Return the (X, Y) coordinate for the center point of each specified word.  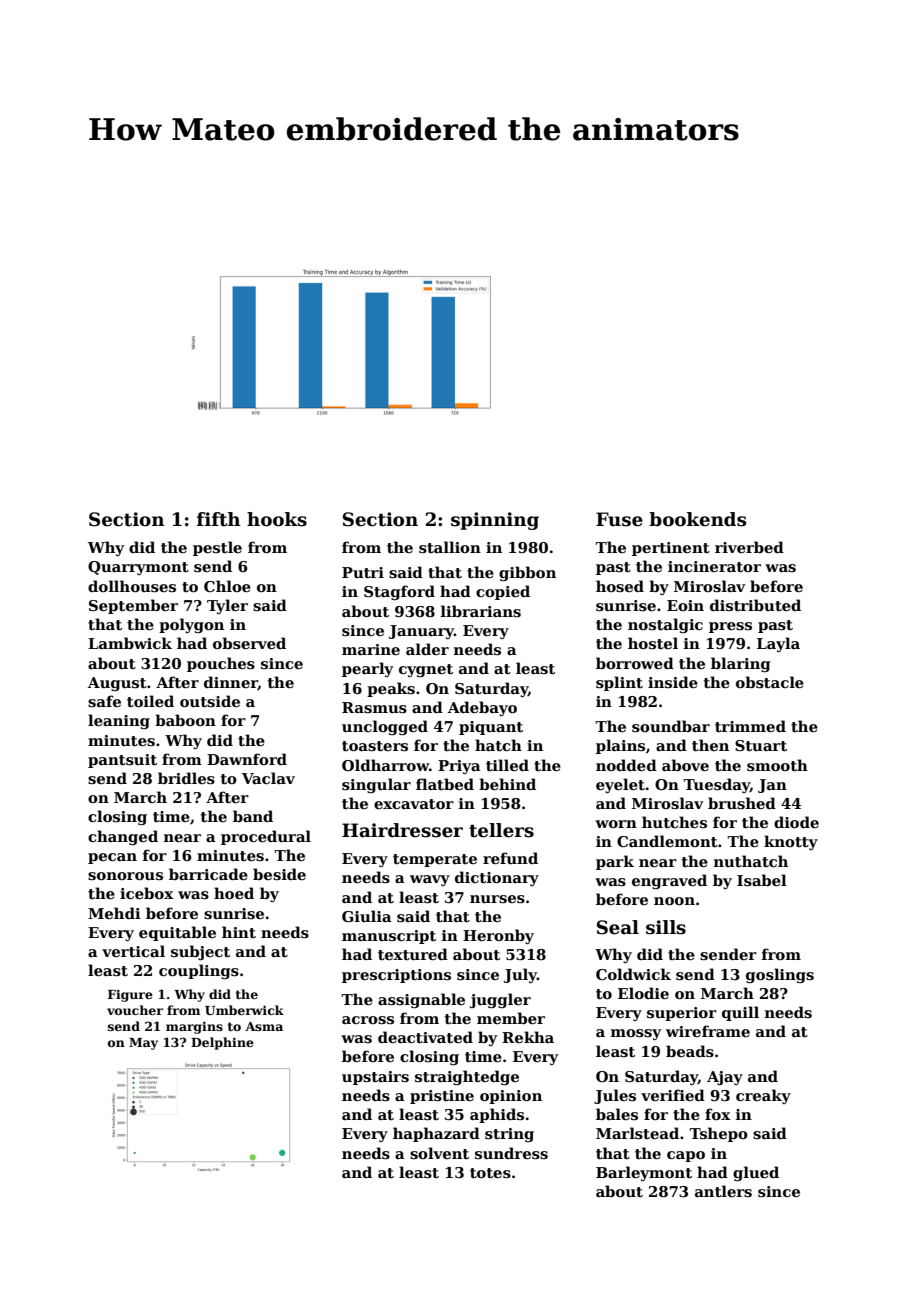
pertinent (671, 549)
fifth (218, 519)
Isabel (762, 880)
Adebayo (482, 708)
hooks (277, 519)
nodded (626, 765)
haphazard (436, 1134)
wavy (430, 880)
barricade (208, 874)
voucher (135, 1010)
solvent (439, 1153)
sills (666, 927)
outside (210, 701)
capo (686, 1156)
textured (413, 954)
